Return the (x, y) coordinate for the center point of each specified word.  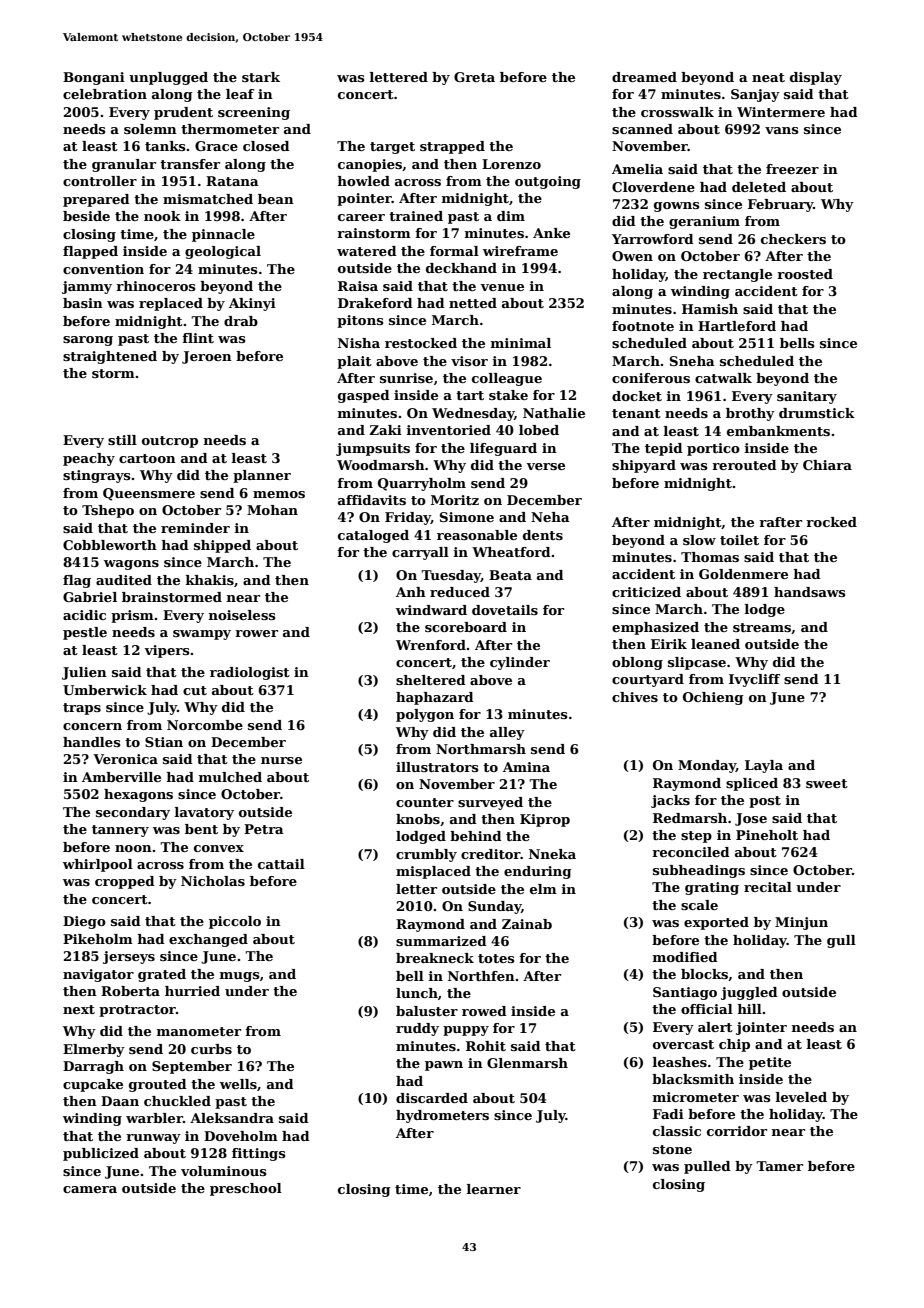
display (816, 78)
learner (494, 1189)
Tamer (779, 1166)
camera (90, 1189)
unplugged (168, 78)
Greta (474, 77)
